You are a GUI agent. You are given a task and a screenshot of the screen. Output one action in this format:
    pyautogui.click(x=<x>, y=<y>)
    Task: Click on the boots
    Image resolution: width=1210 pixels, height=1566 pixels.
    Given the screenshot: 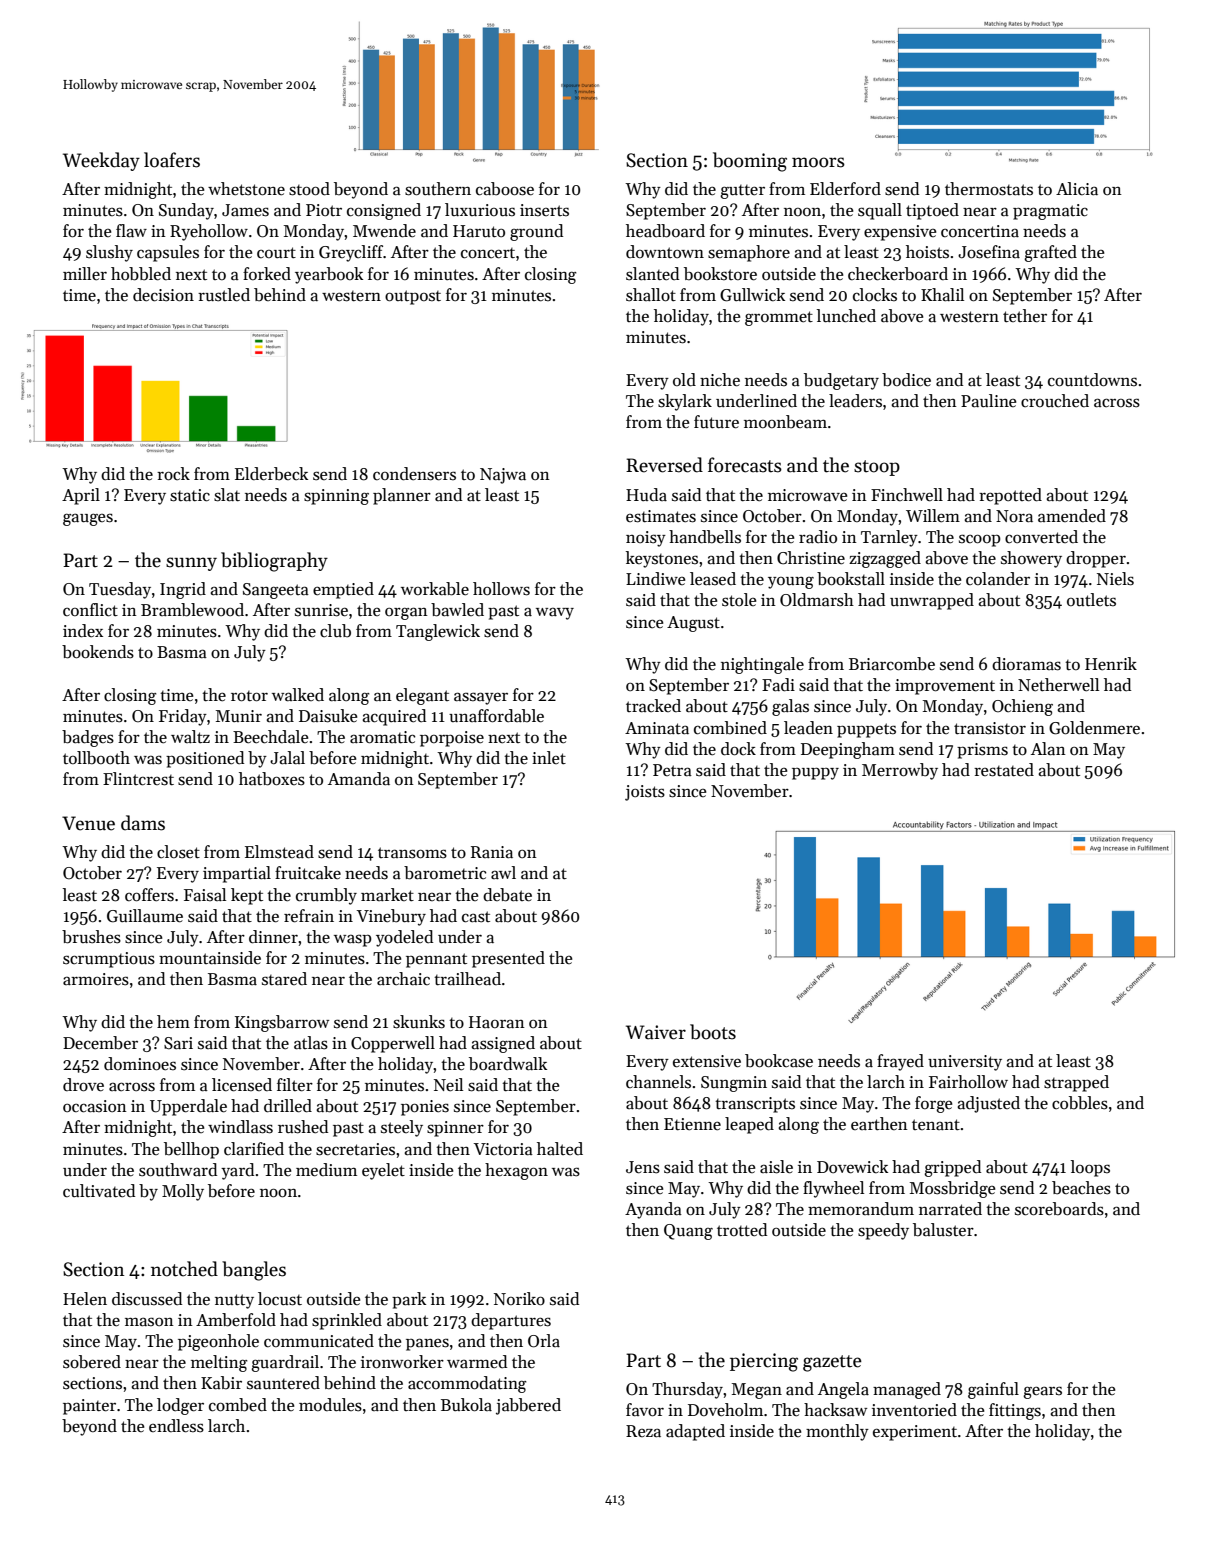 What is the action you would take?
    pyautogui.click(x=713, y=1032)
